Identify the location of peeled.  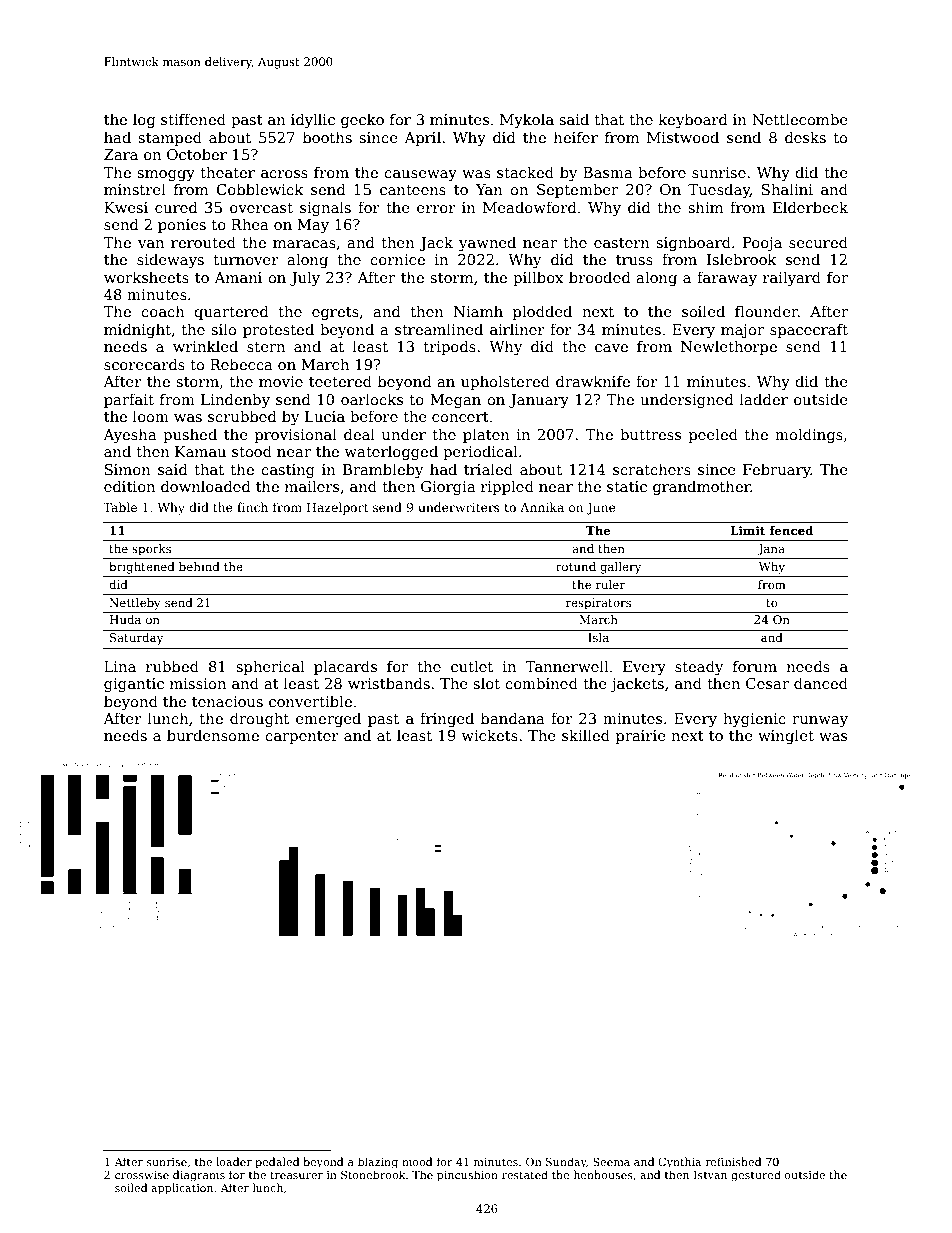
(713, 435).
